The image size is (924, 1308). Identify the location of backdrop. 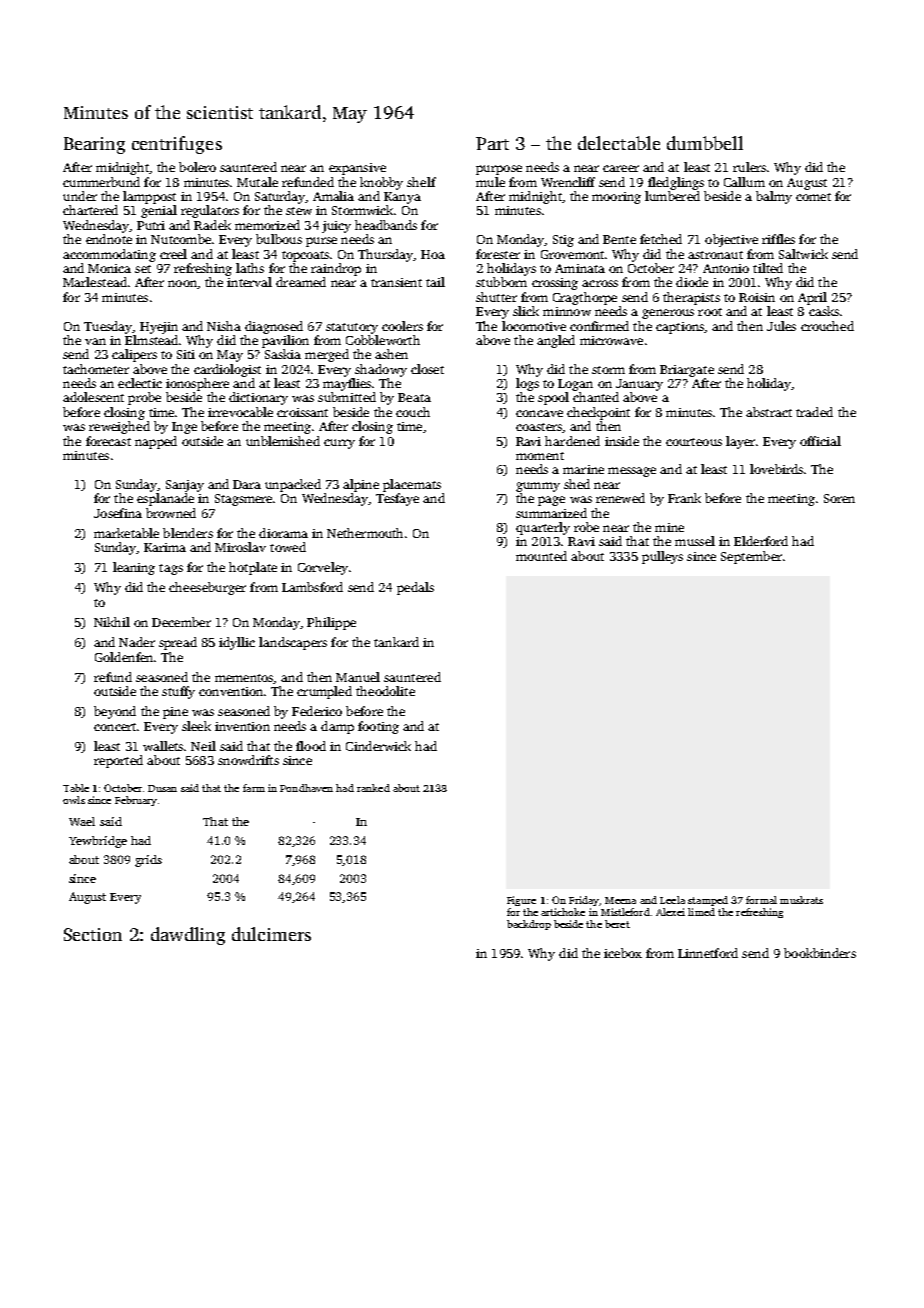
(529, 925).
